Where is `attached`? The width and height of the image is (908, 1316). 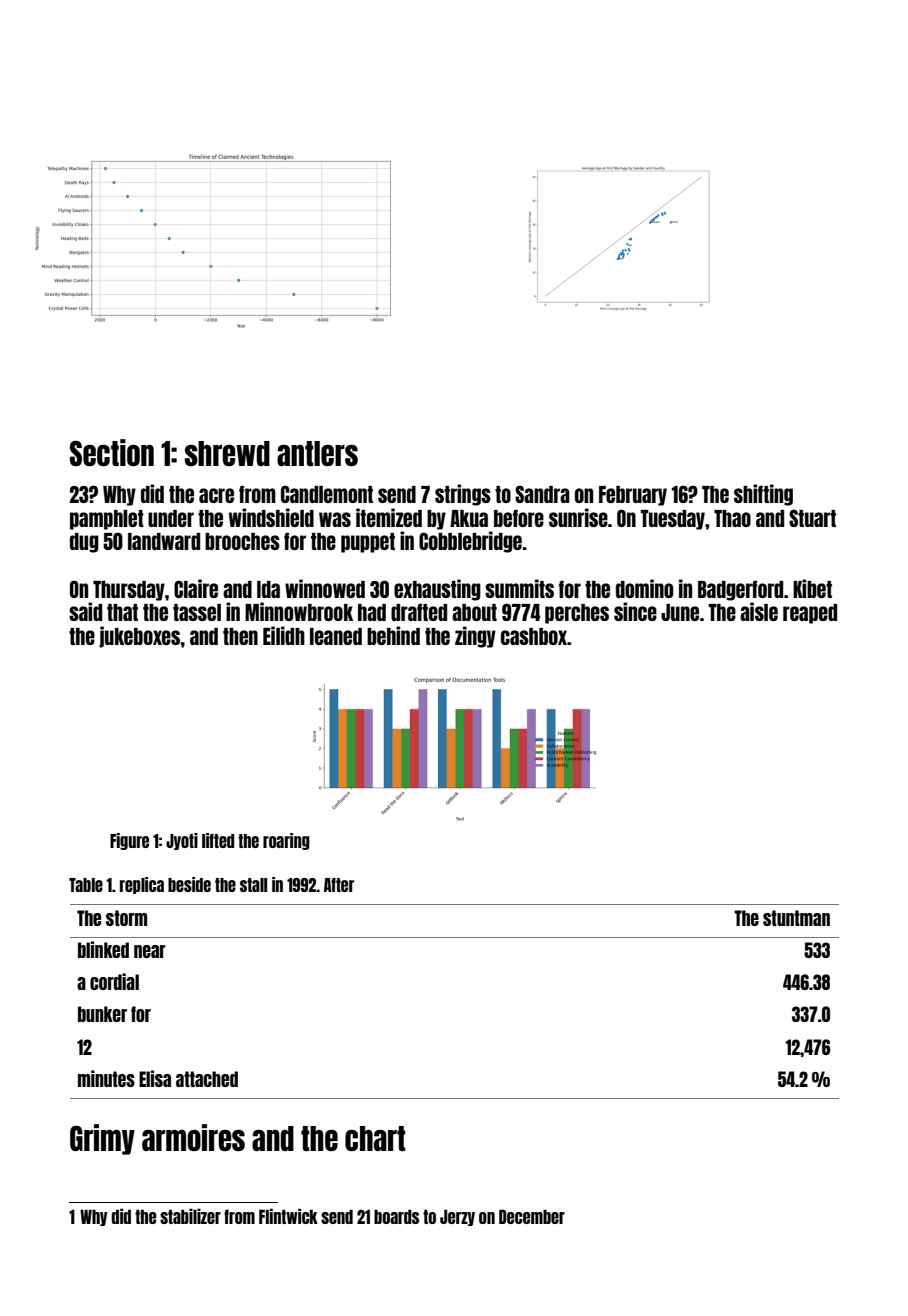 attached is located at coordinates (207, 1079).
